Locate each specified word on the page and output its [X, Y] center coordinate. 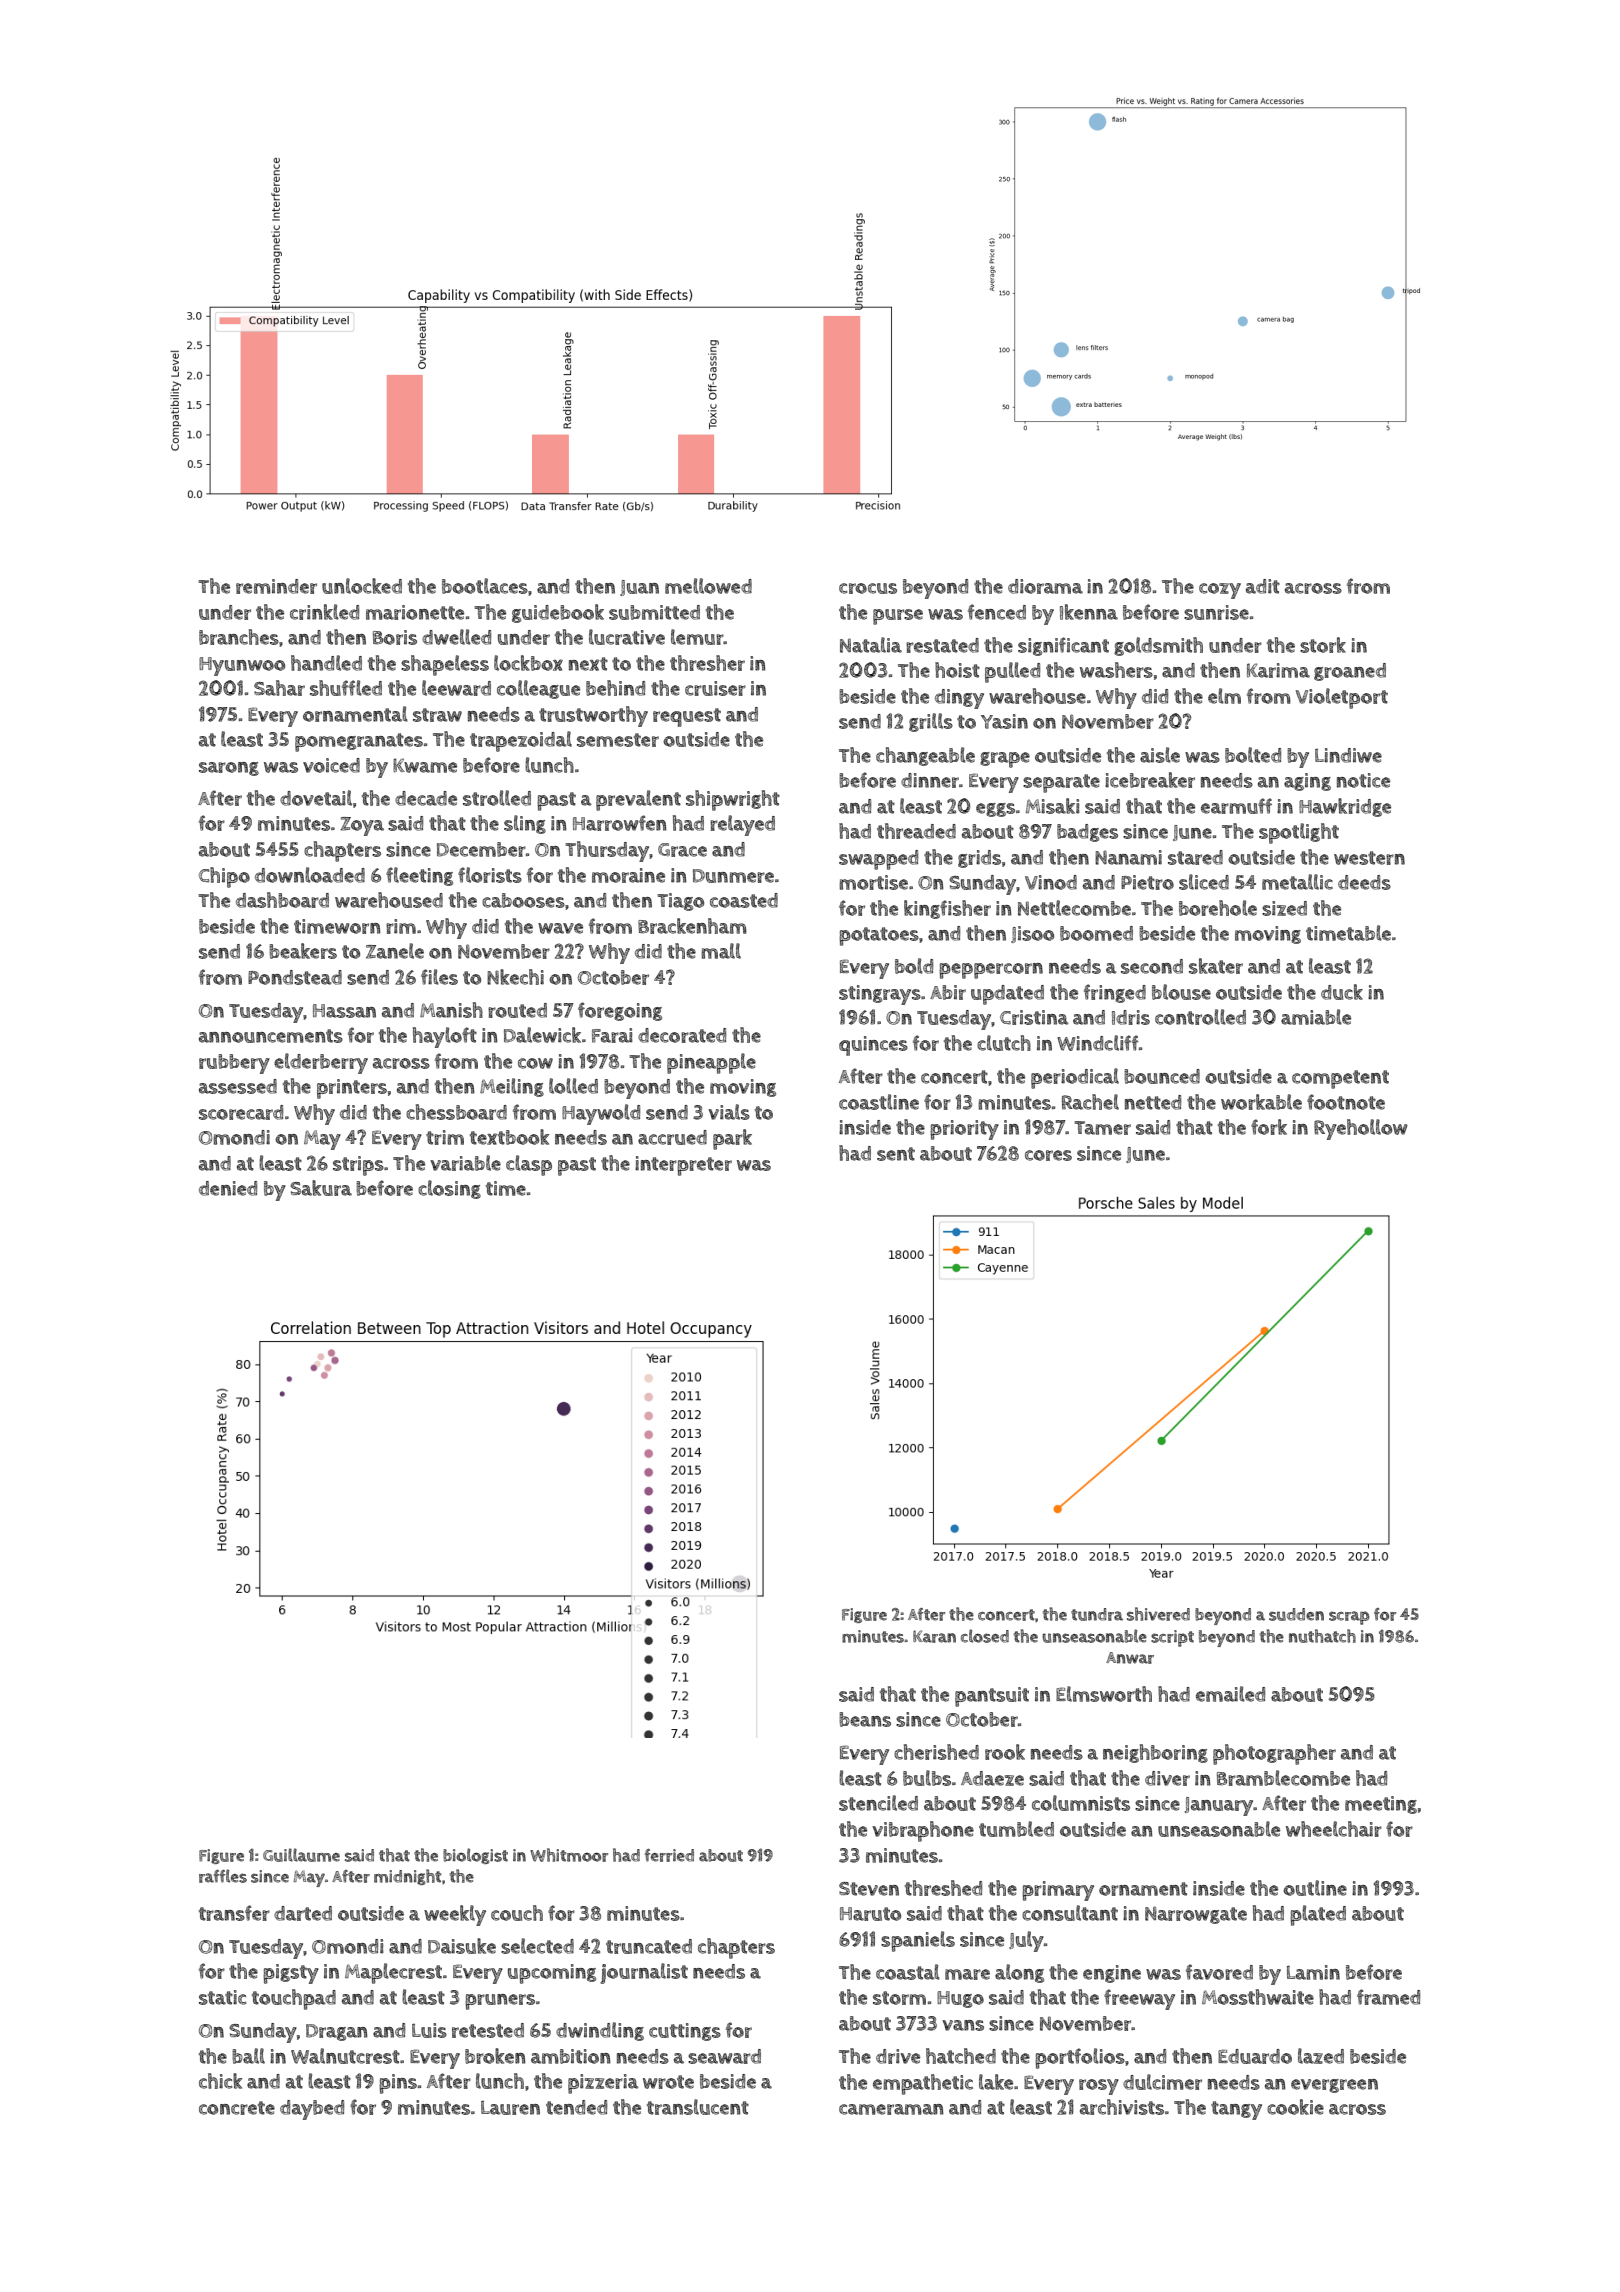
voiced [331, 765]
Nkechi [515, 977]
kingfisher [947, 909]
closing [449, 1189]
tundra [1097, 1614]
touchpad [294, 1999]
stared [1195, 857]
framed [1388, 1997]
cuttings [685, 2032]
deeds [1364, 882]
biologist [475, 1856]
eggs [995, 810]
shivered [1158, 1614]
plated [1318, 1915]
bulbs [927, 1778]
